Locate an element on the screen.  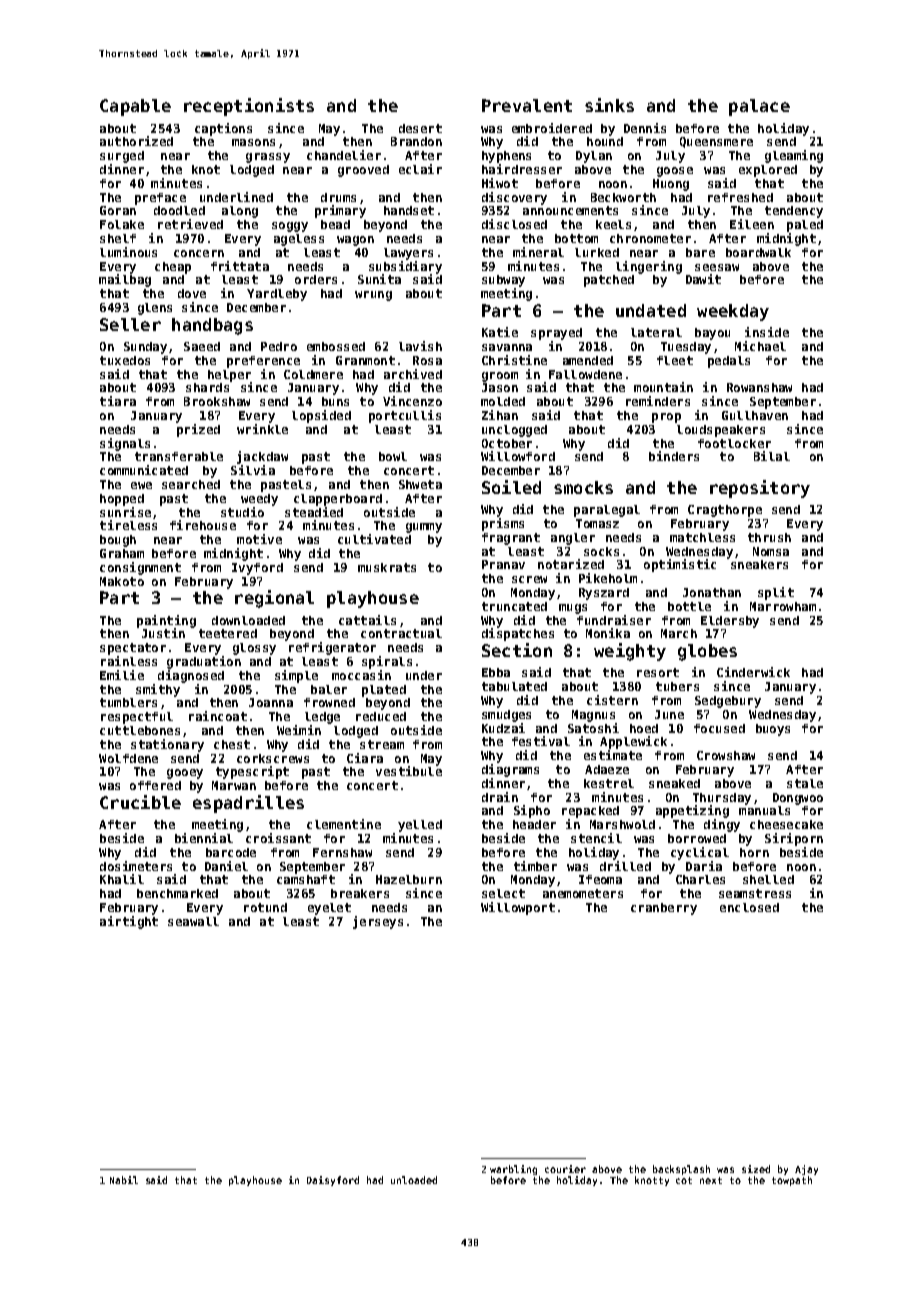
thrush is located at coordinates (769, 537).
